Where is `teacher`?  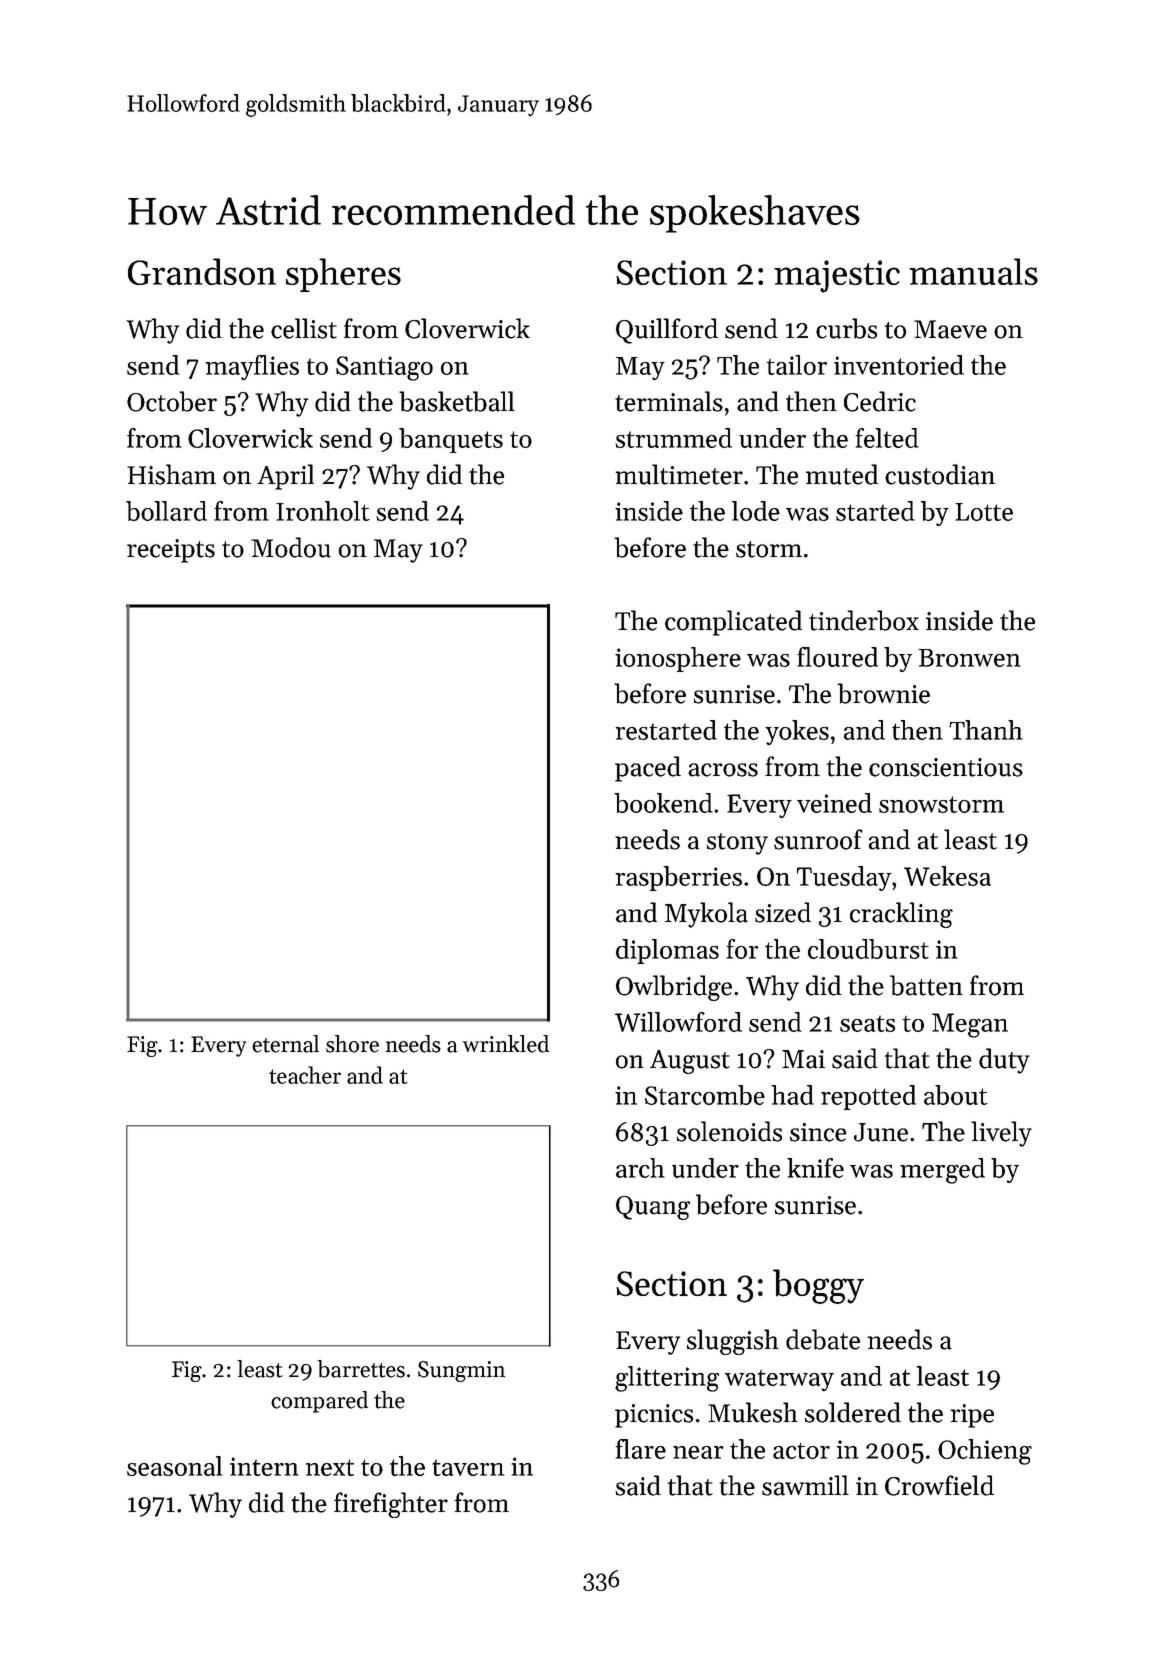 teacher is located at coordinates (305, 1075).
